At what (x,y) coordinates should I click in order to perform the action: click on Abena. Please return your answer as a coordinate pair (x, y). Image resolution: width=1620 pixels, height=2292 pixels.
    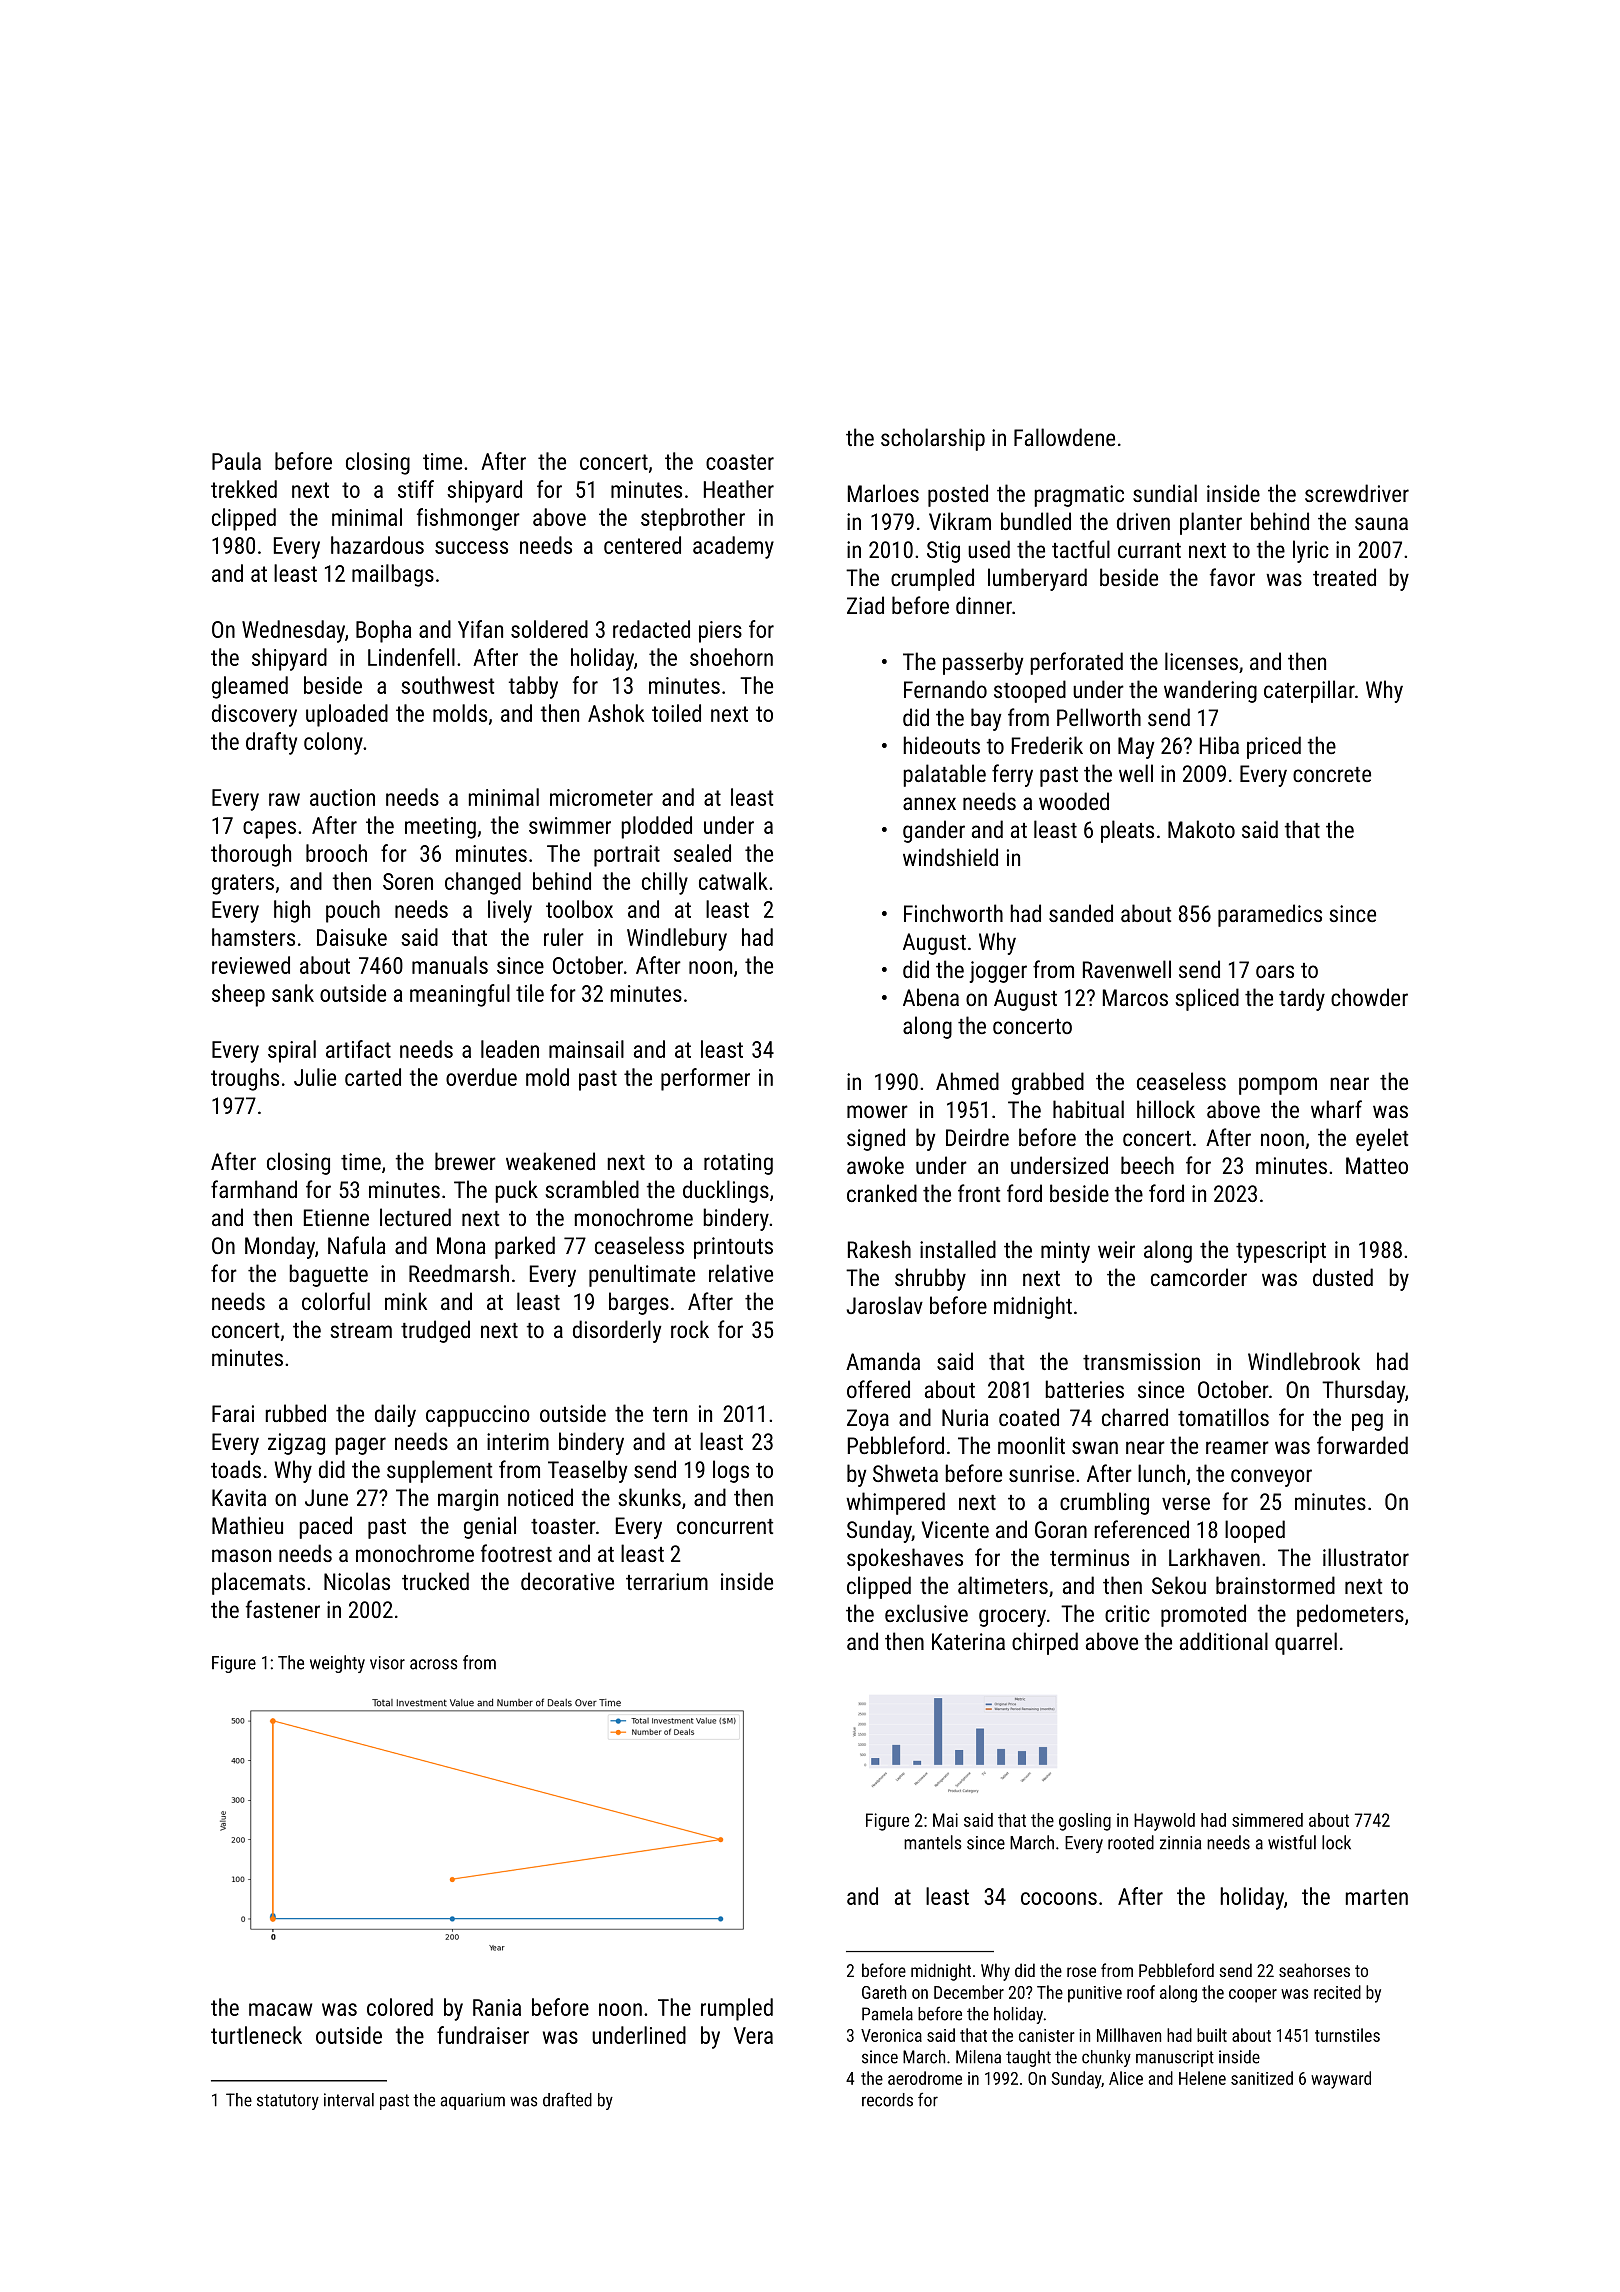
    Looking at the image, I should click on (931, 997).
